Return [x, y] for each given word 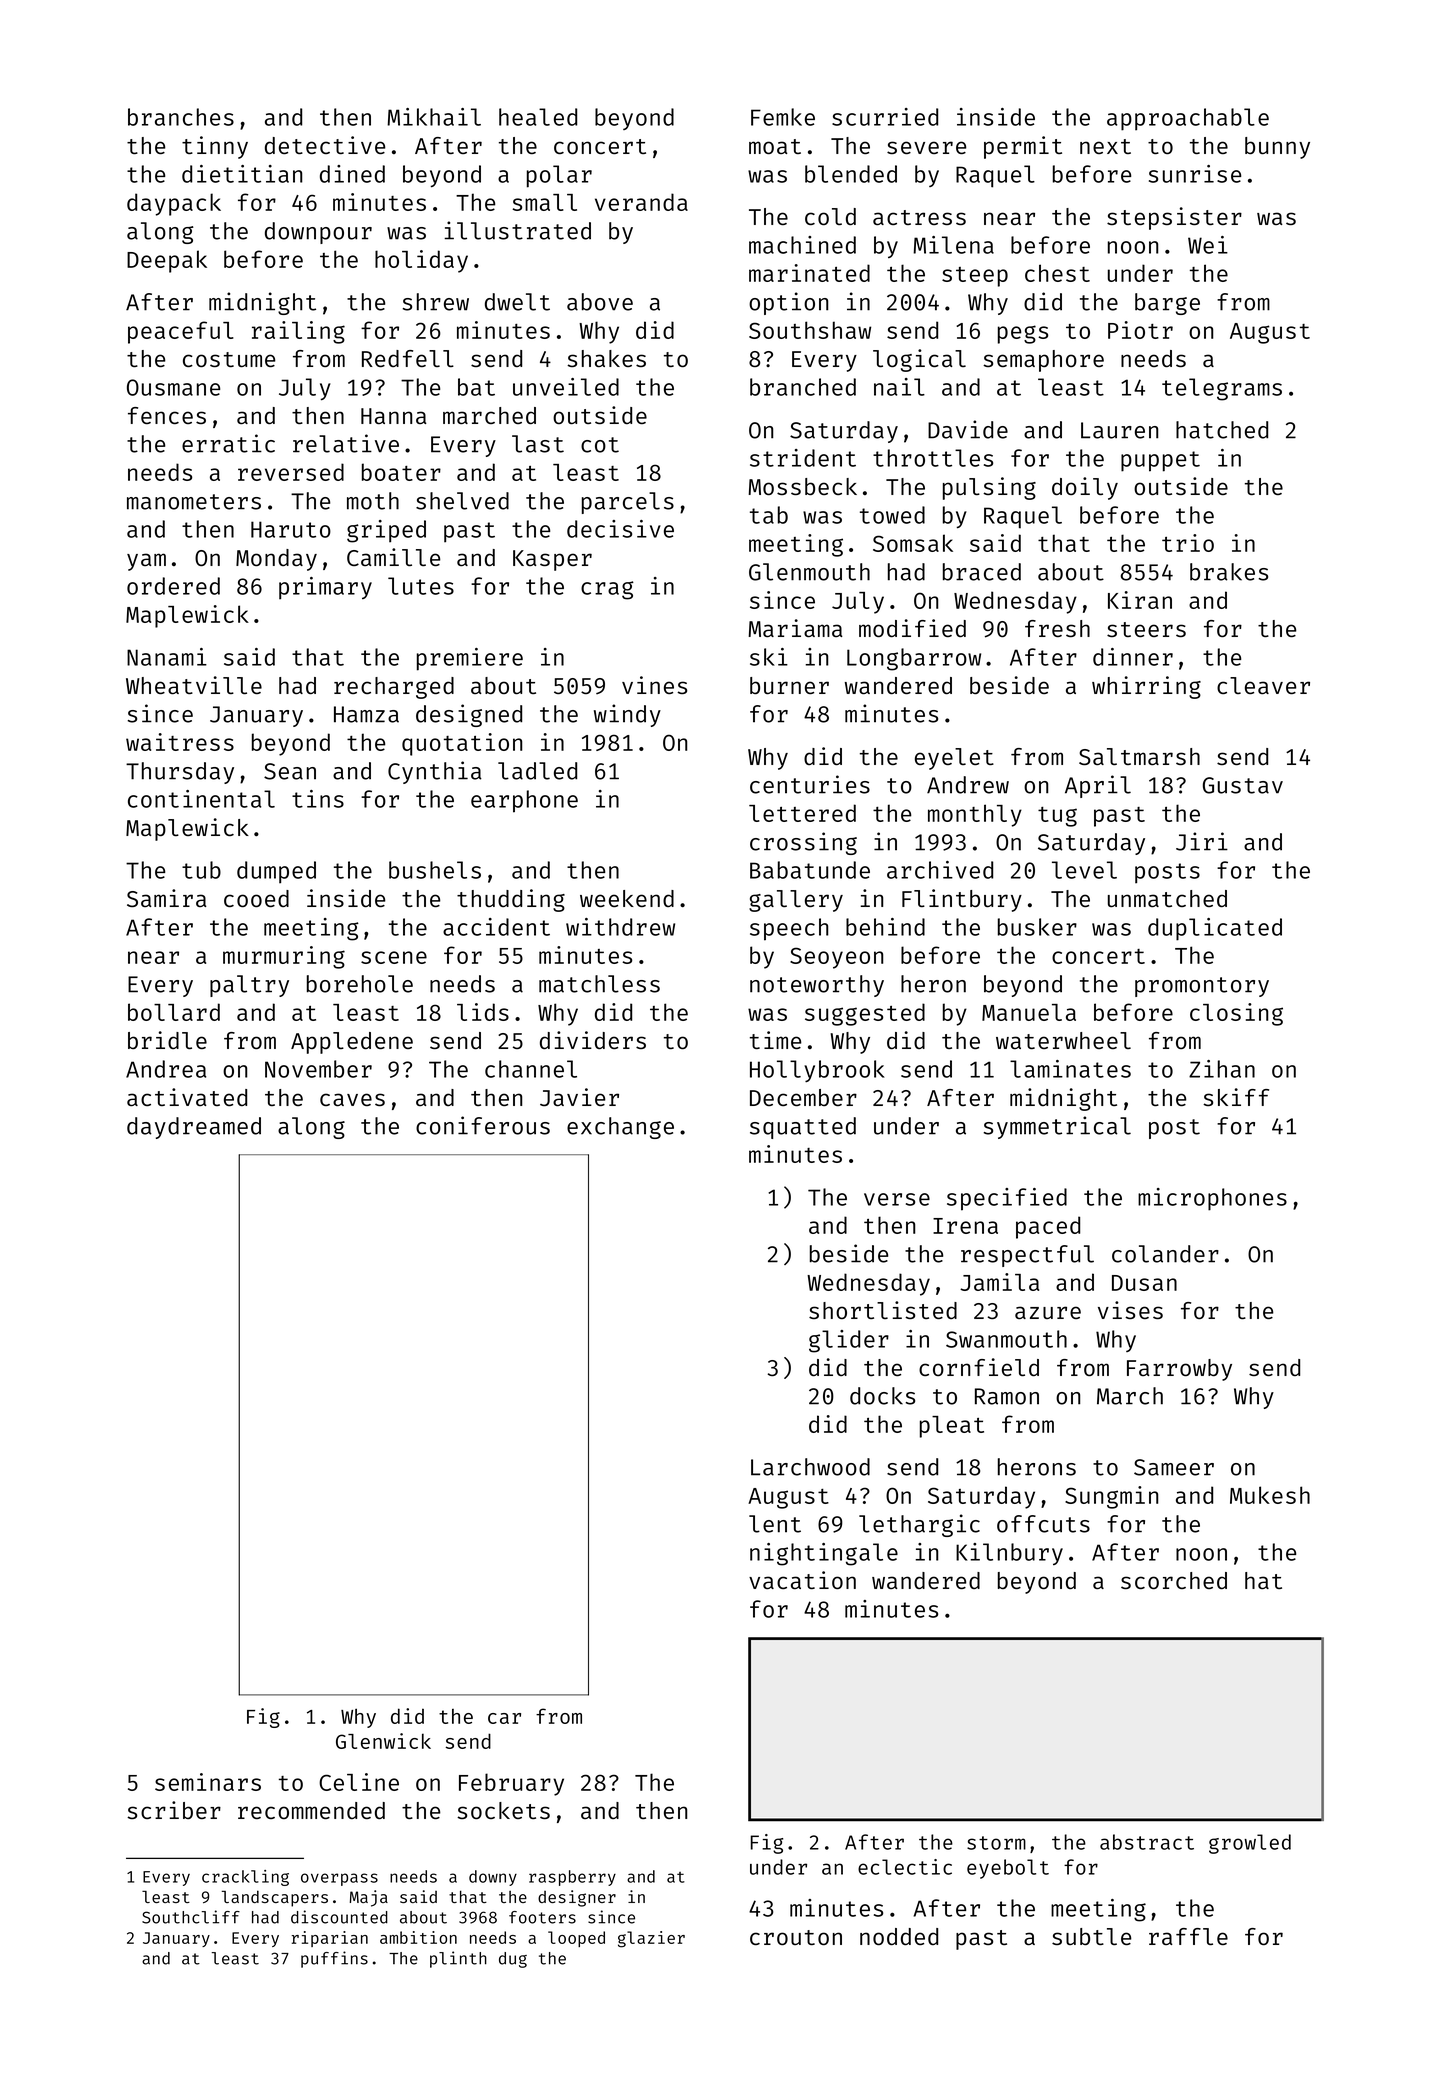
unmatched [1167, 898]
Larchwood [810, 1467]
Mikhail [434, 117]
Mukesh [1270, 1495]
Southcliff [191, 1917]
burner [789, 685]
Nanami [167, 657]
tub [201, 870]
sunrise [1195, 174]
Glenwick [383, 1741]
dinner [1133, 657]
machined [802, 245]
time [776, 1040]
